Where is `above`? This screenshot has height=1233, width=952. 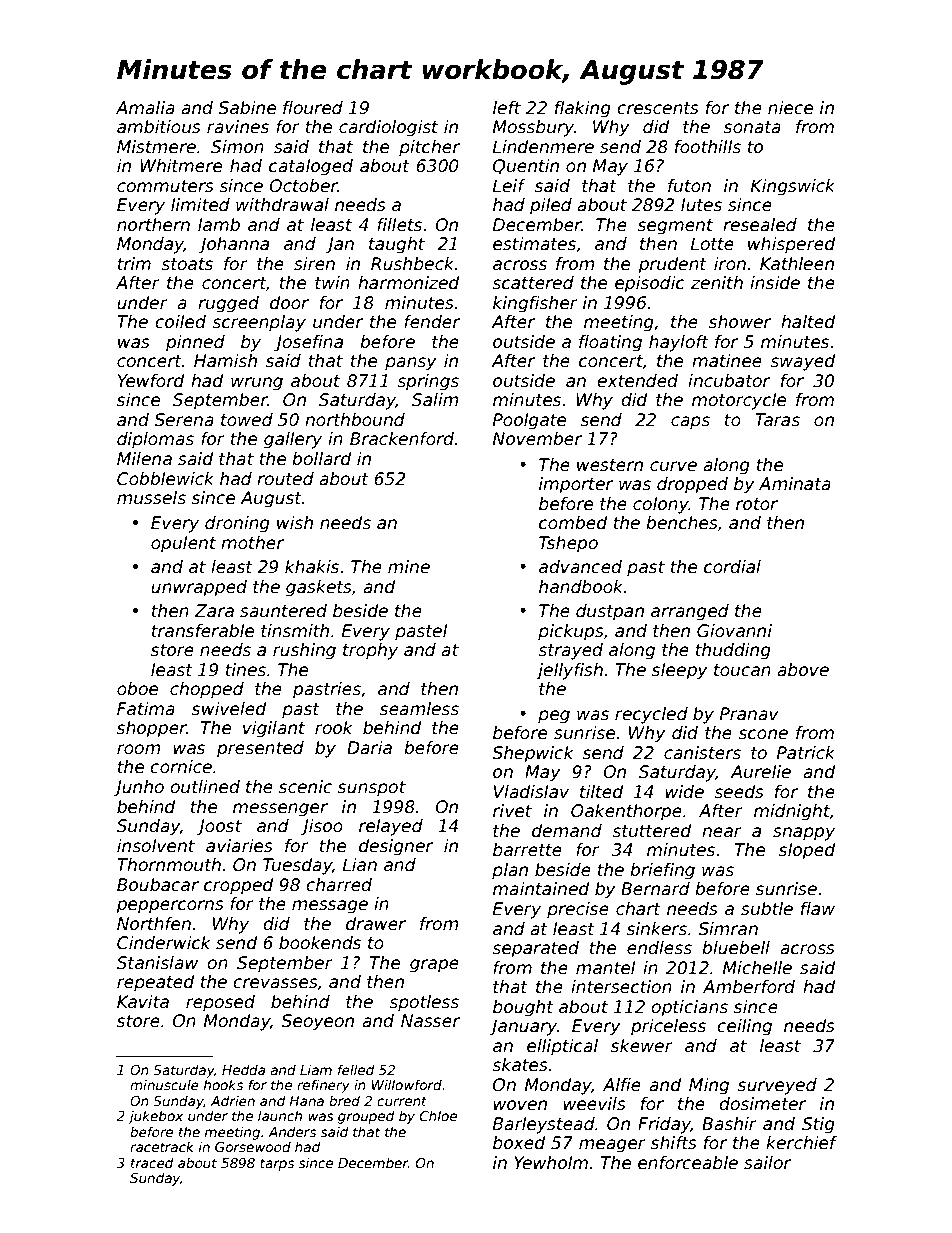 above is located at coordinates (803, 670).
